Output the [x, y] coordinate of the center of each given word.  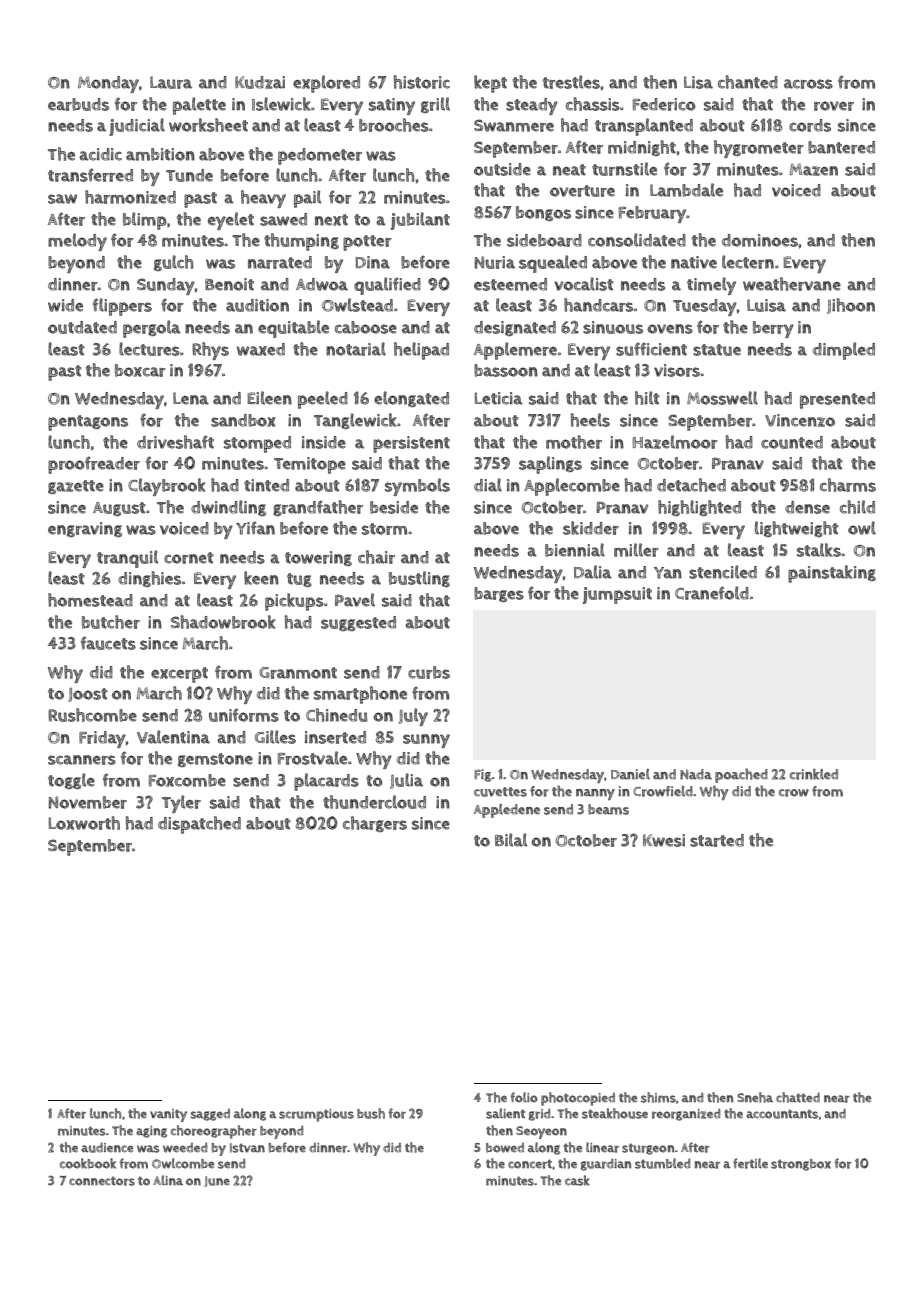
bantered [841, 147]
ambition [160, 154]
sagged [210, 1115]
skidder [591, 528]
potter [367, 243]
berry [773, 329]
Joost [88, 695]
